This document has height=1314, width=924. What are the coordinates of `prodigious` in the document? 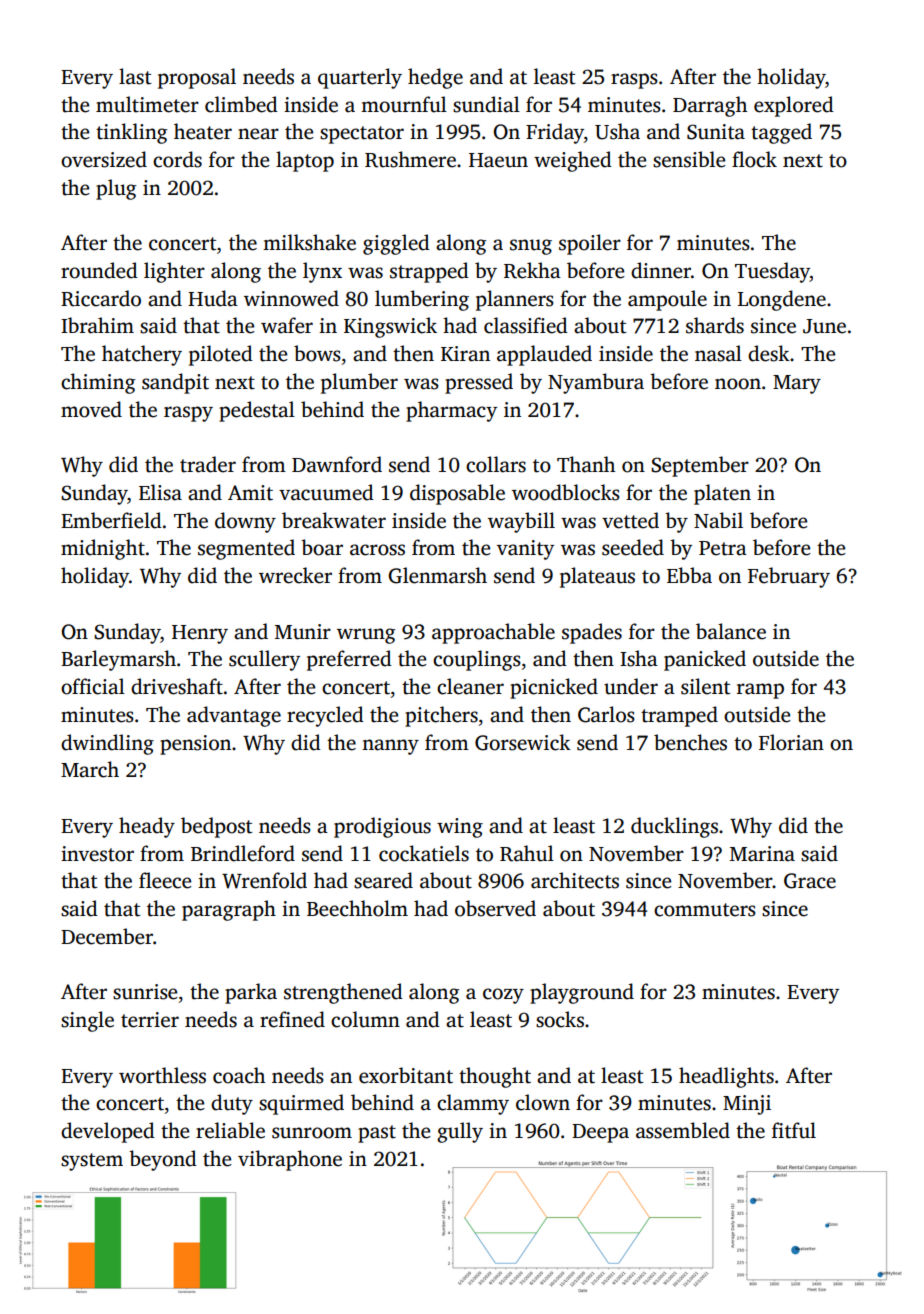 It's located at (382, 827).
